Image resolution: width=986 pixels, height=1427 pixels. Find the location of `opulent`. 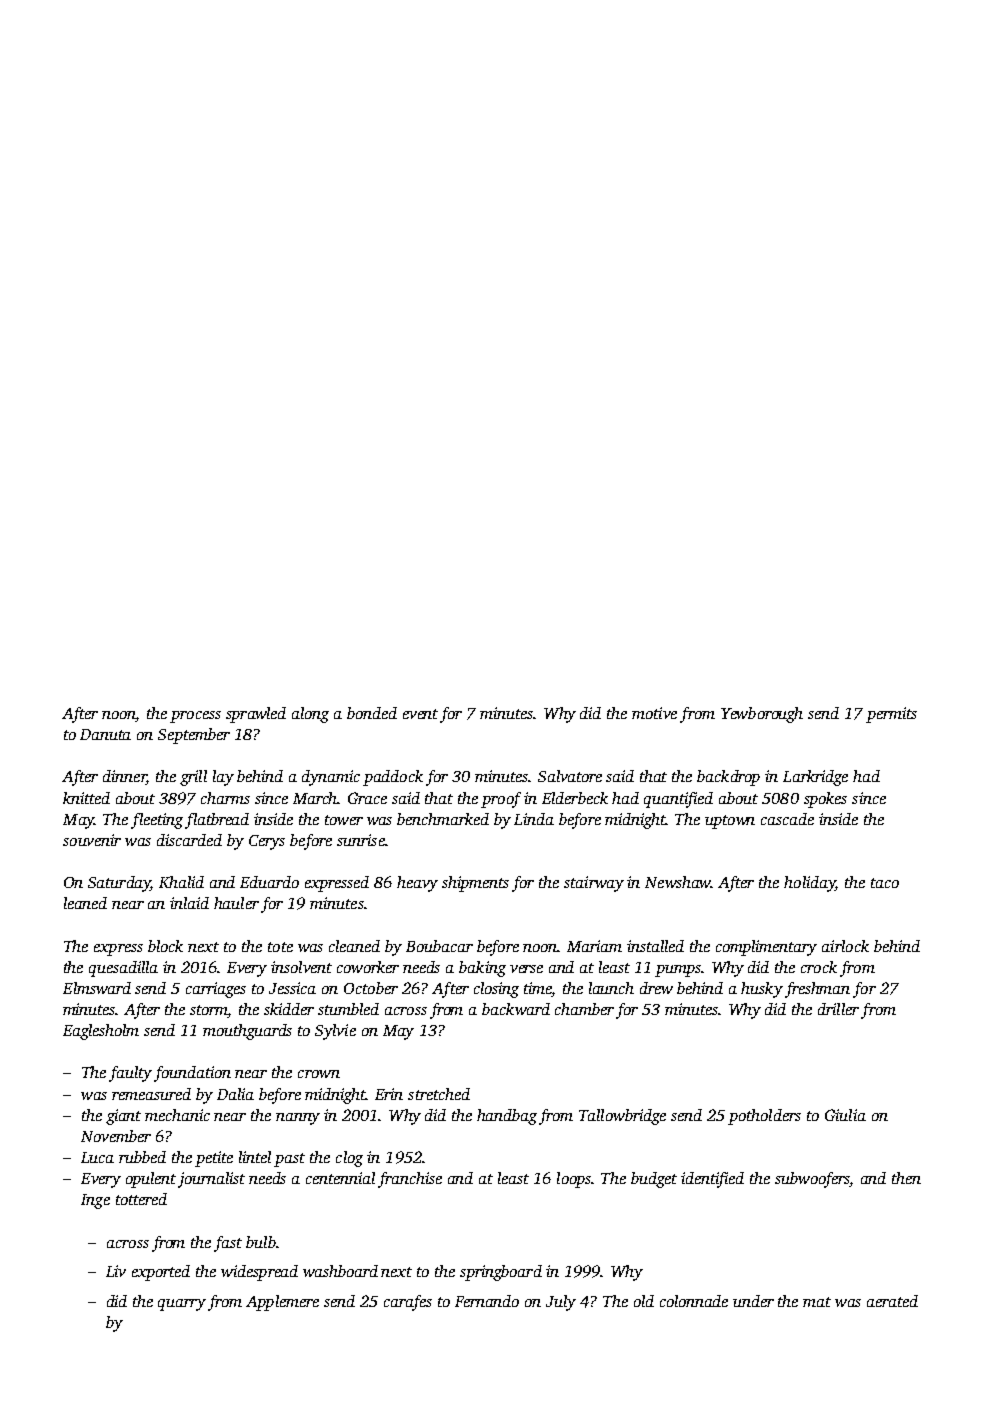

opulent is located at coordinates (151, 1180).
